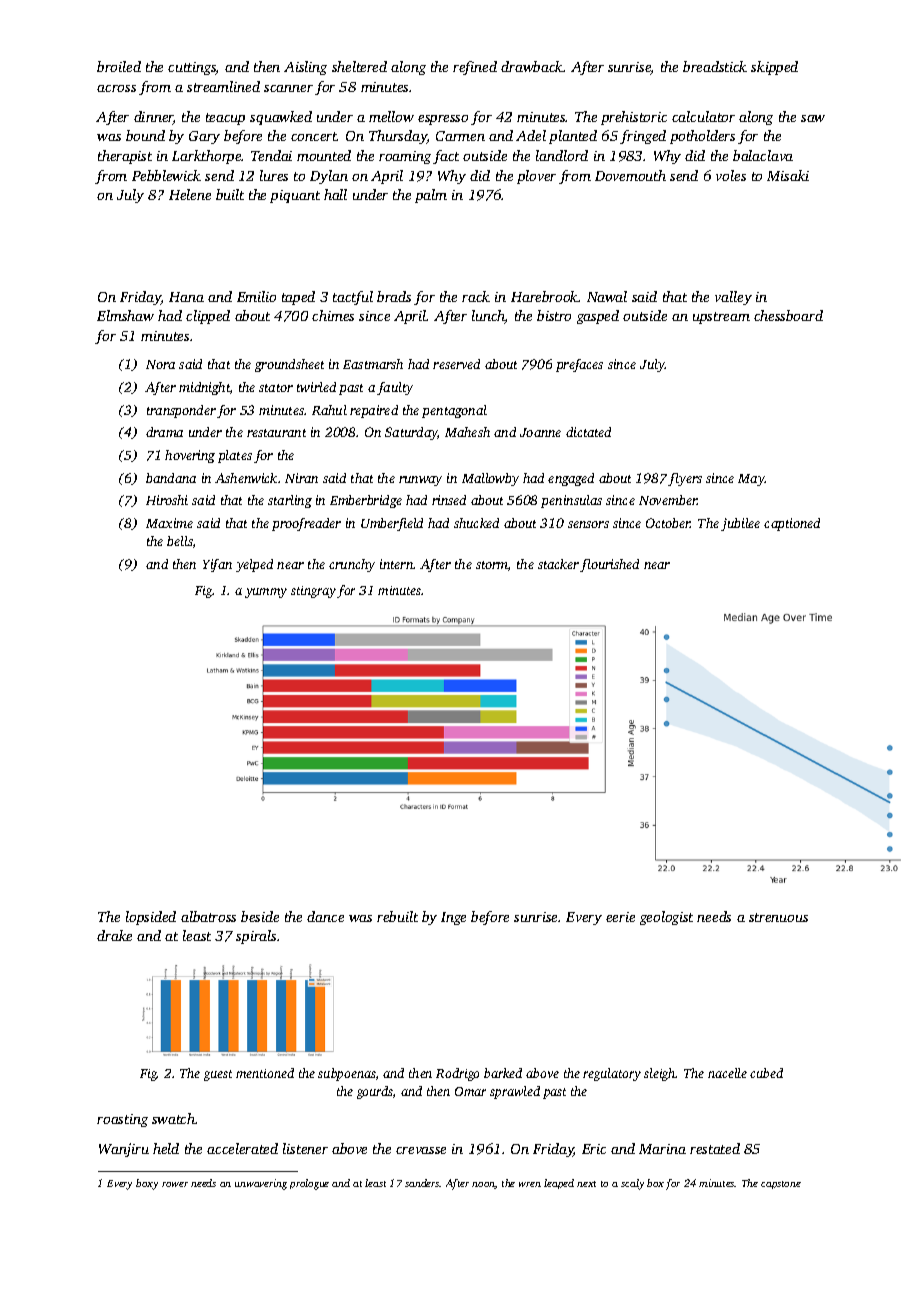 This image has width=924, height=1308. Describe the element at coordinates (660, 1074) in the image. I see `sleigh` at that location.
